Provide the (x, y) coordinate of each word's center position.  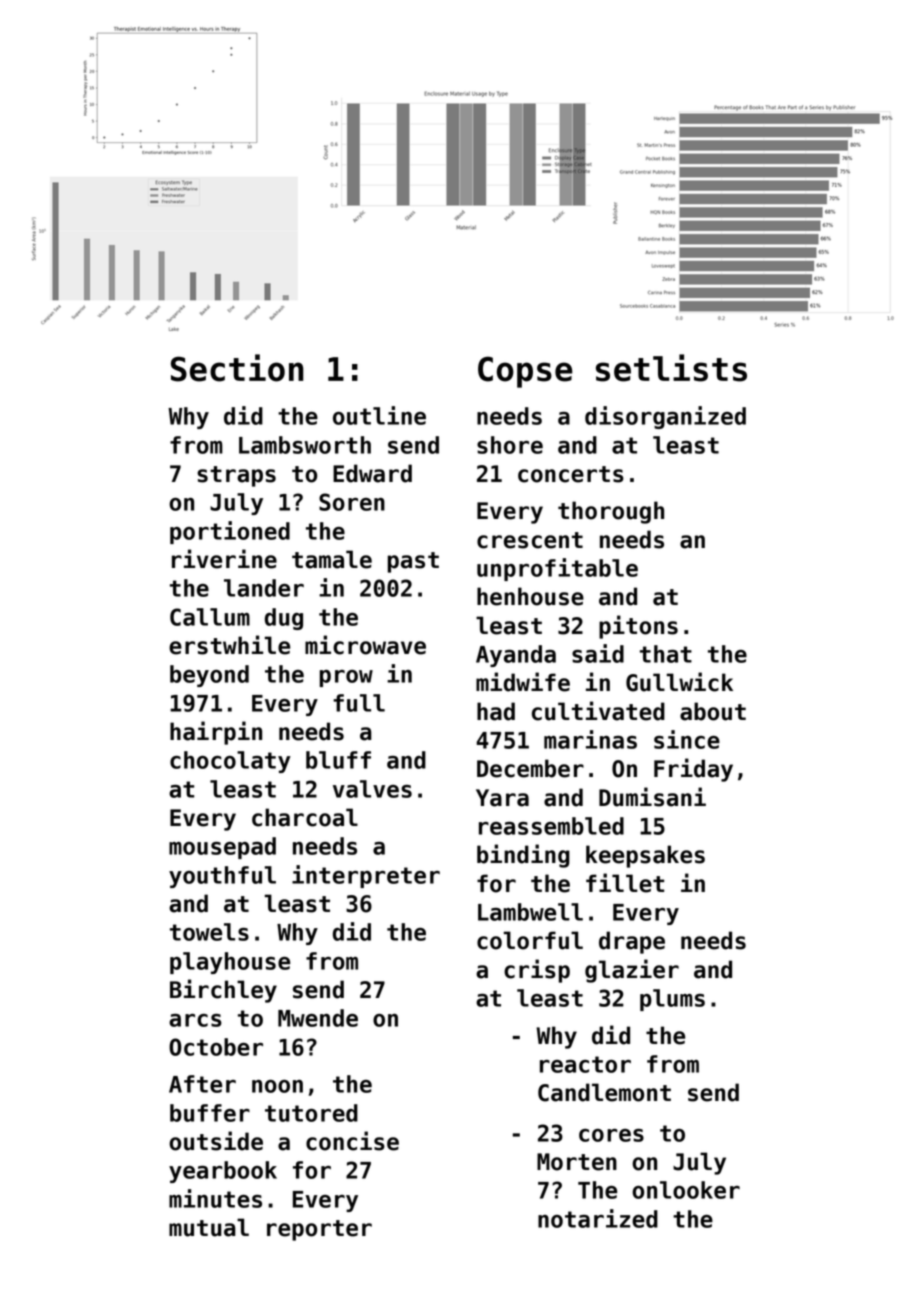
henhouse (530, 596)
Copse (525, 372)
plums (672, 1000)
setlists (671, 368)
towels (209, 932)
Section (237, 368)
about (713, 711)
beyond (209, 676)
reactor (585, 1064)
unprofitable (557, 569)
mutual (209, 1227)
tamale (332, 559)
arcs (195, 1020)
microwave (365, 645)
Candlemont (604, 1092)
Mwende (318, 1018)
